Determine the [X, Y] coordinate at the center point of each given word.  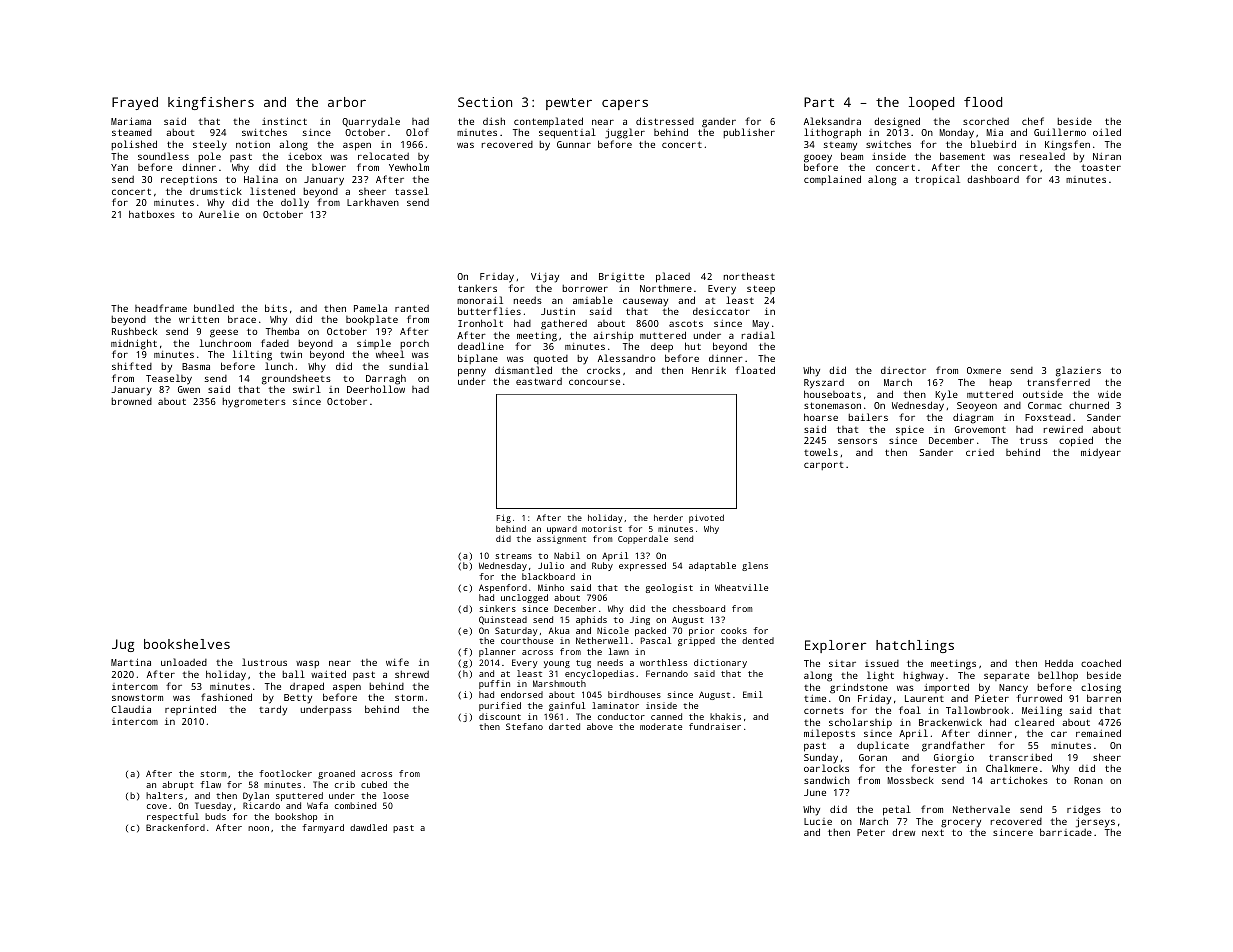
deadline [481, 346]
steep [761, 289]
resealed [1042, 156]
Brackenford [175, 827]
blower [329, 167]
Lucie [818, 821]
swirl [307, 389]
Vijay [545, 278]
